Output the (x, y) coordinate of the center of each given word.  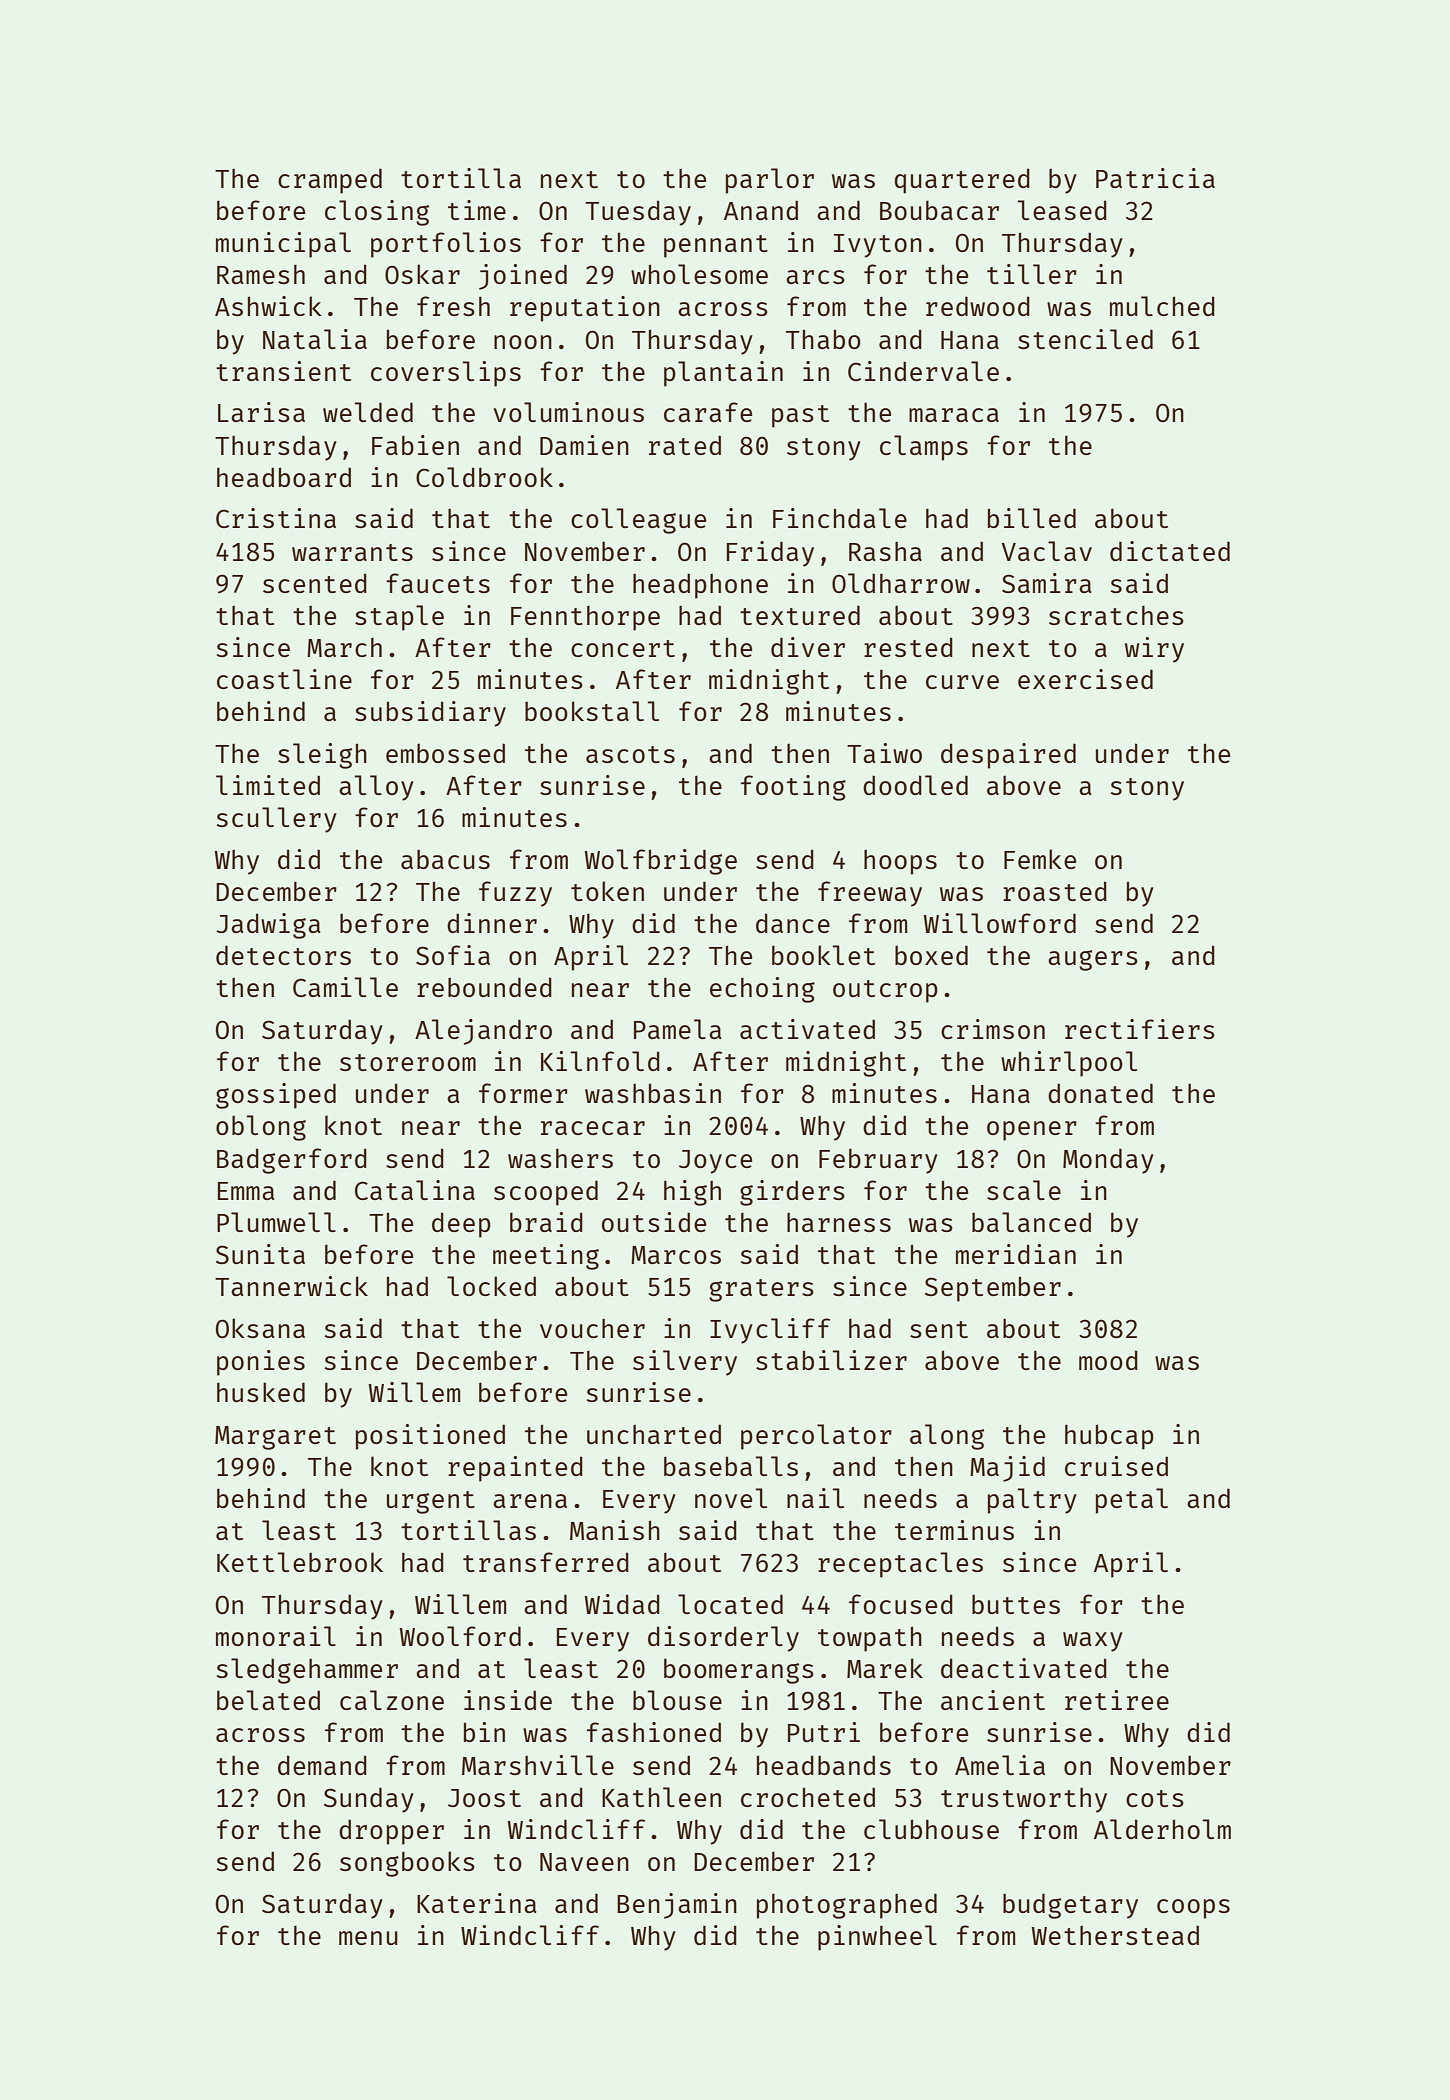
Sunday (369, 1800)
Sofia (453, 955)
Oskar (422, 274)
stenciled (1085, 339)
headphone (700, 586)
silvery (685, 1363)
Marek (885, 1668)
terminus (954, 1530)
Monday (1108, 1161)
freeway (870, 894)
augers (1093, 960)
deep (461, 1225)
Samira (1046, 583)
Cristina (276, 518)
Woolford (460, 1636)
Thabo (823, 339)
